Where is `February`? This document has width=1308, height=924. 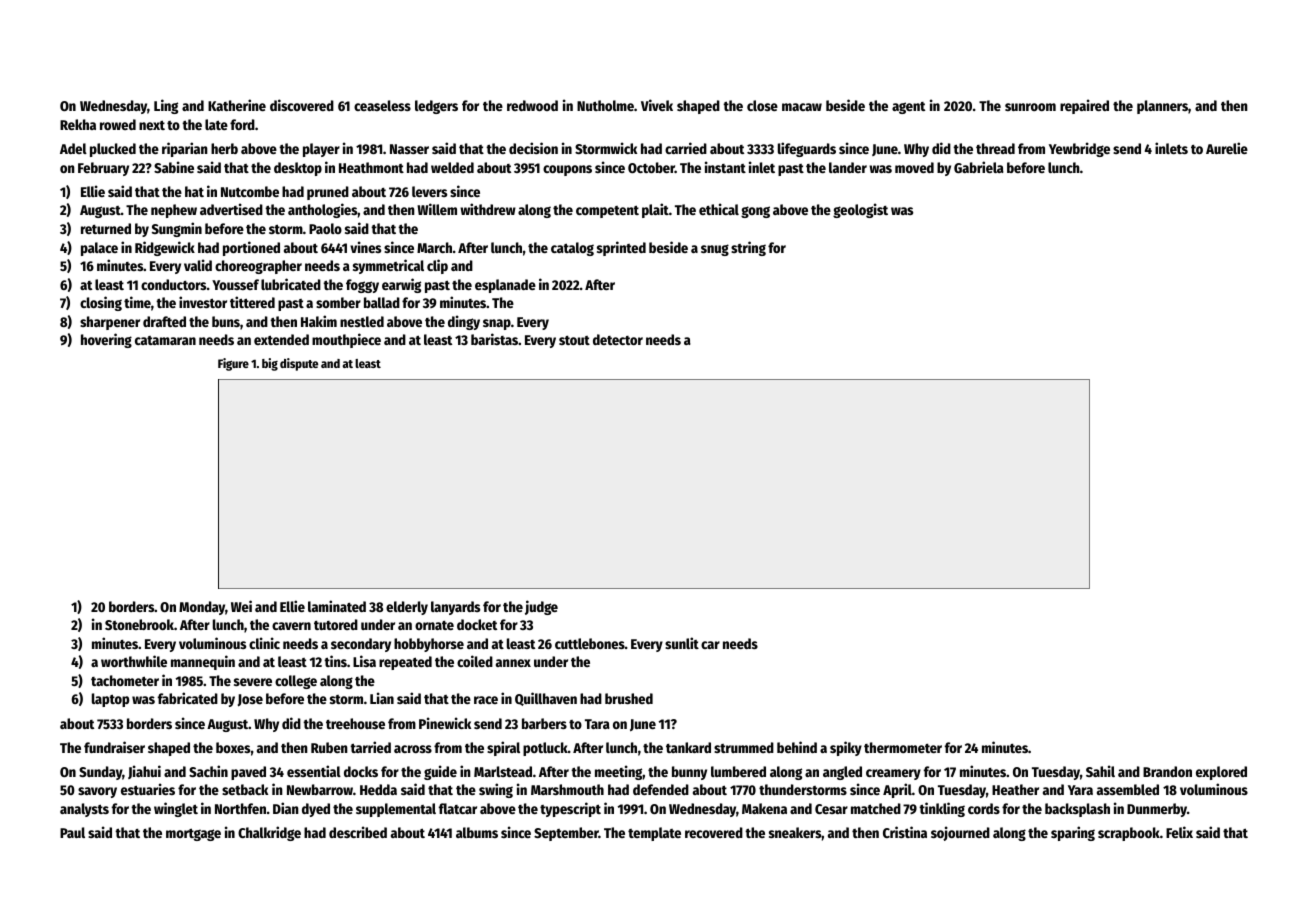 February is located at coordinates (103, 169).
